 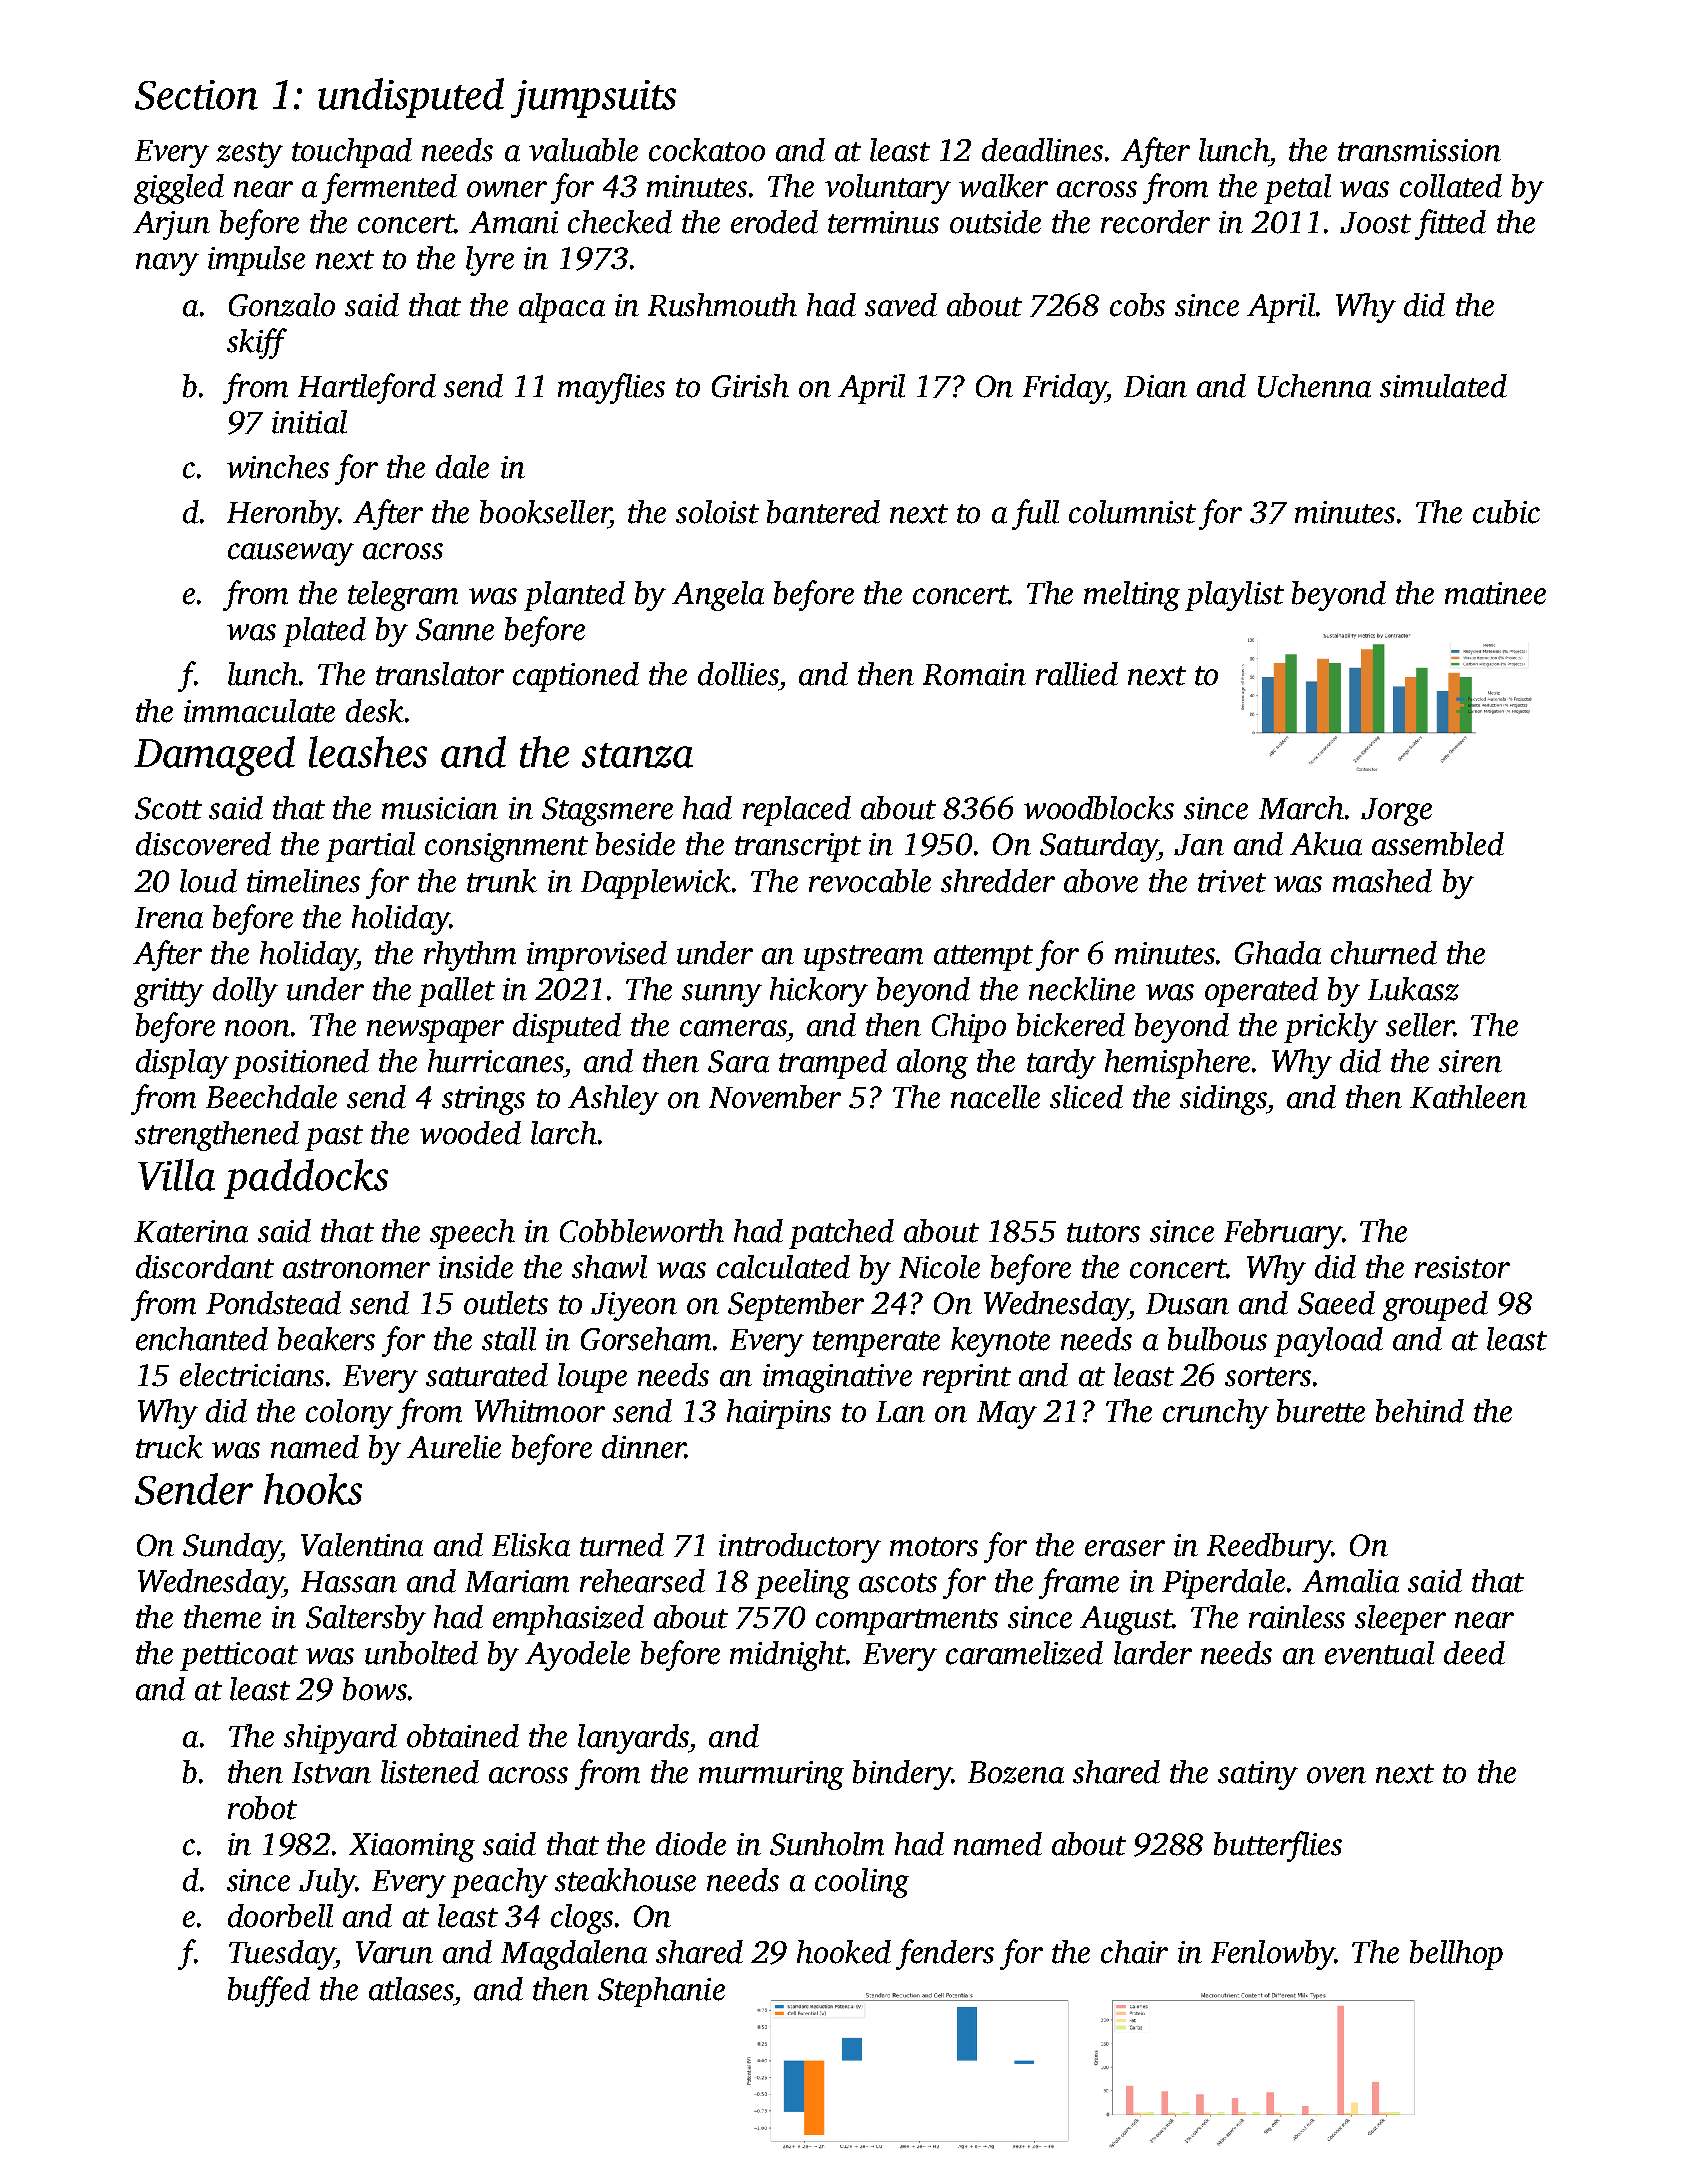 What do you see at coordinates (1278, 953) in the image?
I see `Ghada` at bounding box center [1278, 953].
